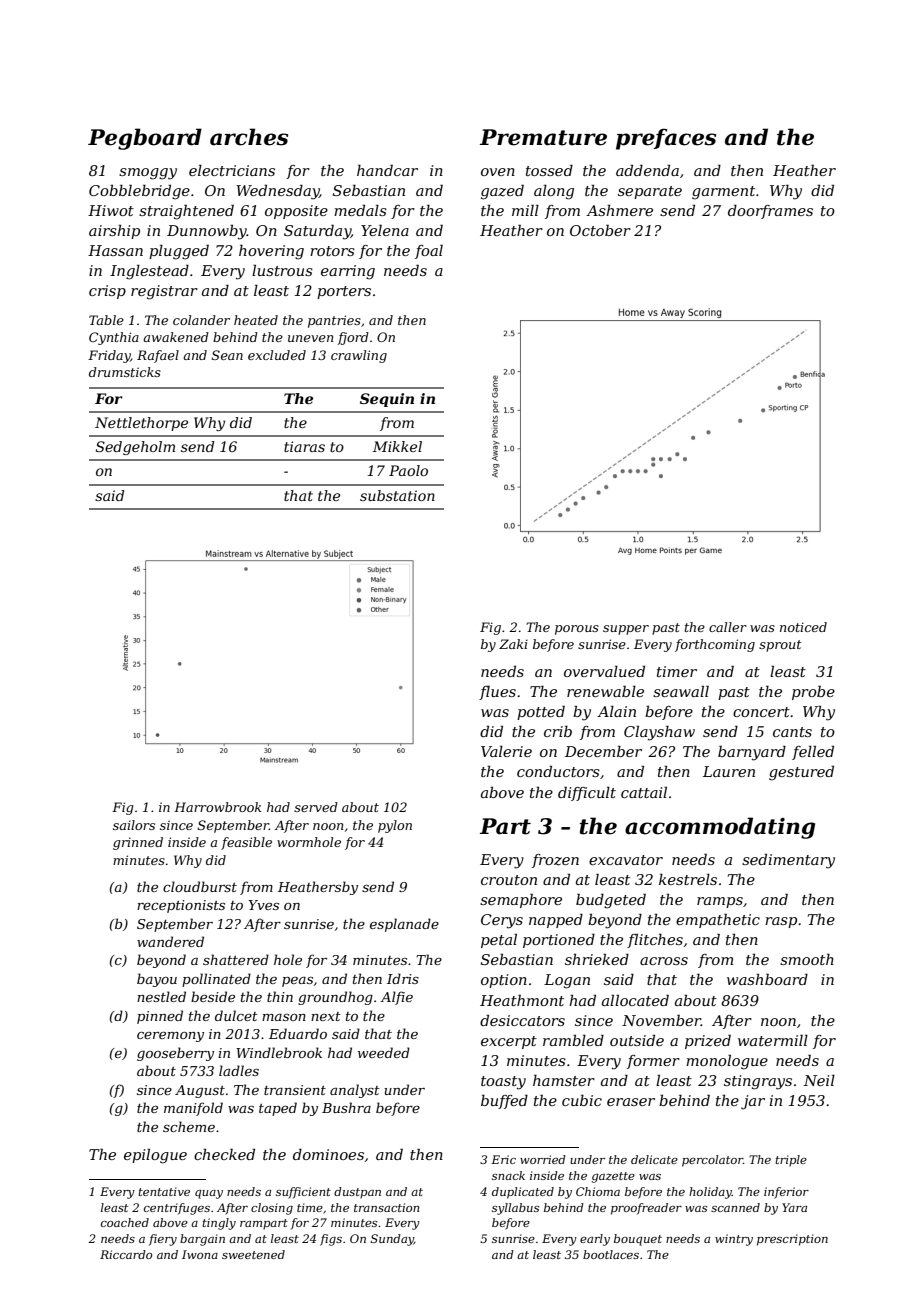 The image size is (924, 1308). Describe the element at coordinates (515, 1209) in the screenshot. I see `syllabus` at that location.
